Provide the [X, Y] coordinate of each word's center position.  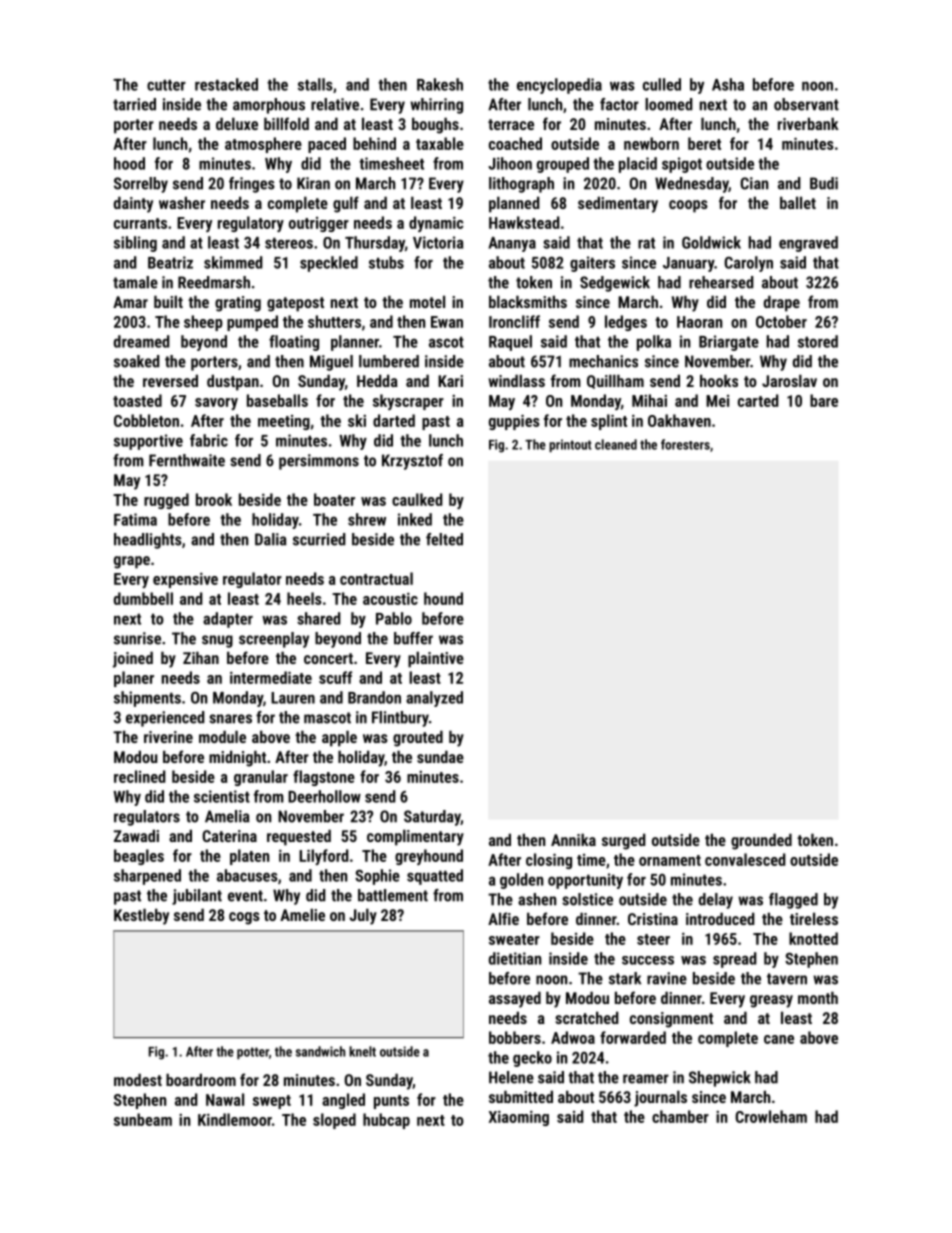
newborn [651, 143]
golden [521, 881]
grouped [563, 165]
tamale [135, 282]
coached [515, 143]
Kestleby [141, 916]
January [688, 264]
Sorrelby [141, 185]
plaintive [436, 659]
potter [253, 1053]
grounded [761, 841]
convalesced [745, 859]
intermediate [271, 677]
